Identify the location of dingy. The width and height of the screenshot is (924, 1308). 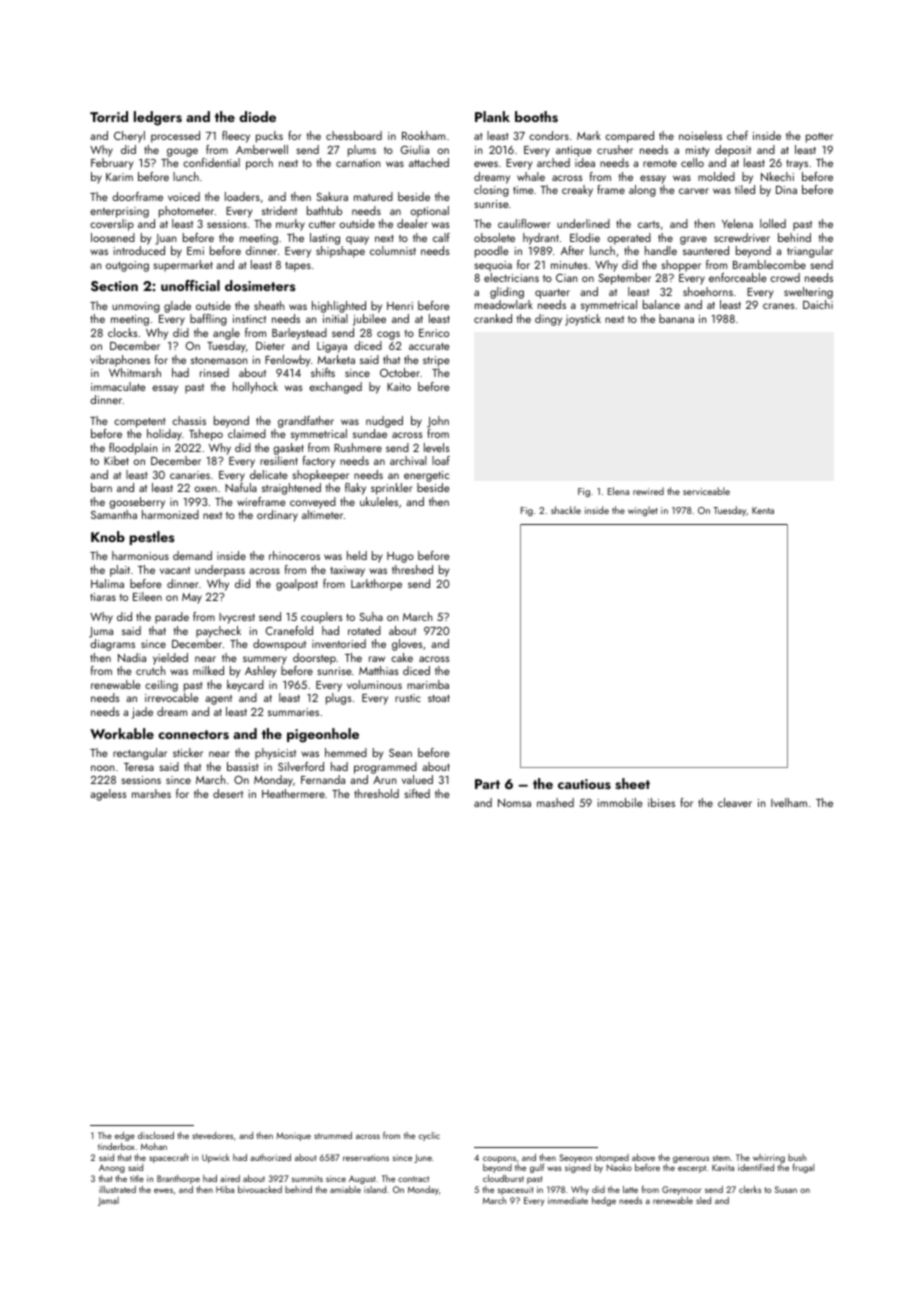
(548, 320).
